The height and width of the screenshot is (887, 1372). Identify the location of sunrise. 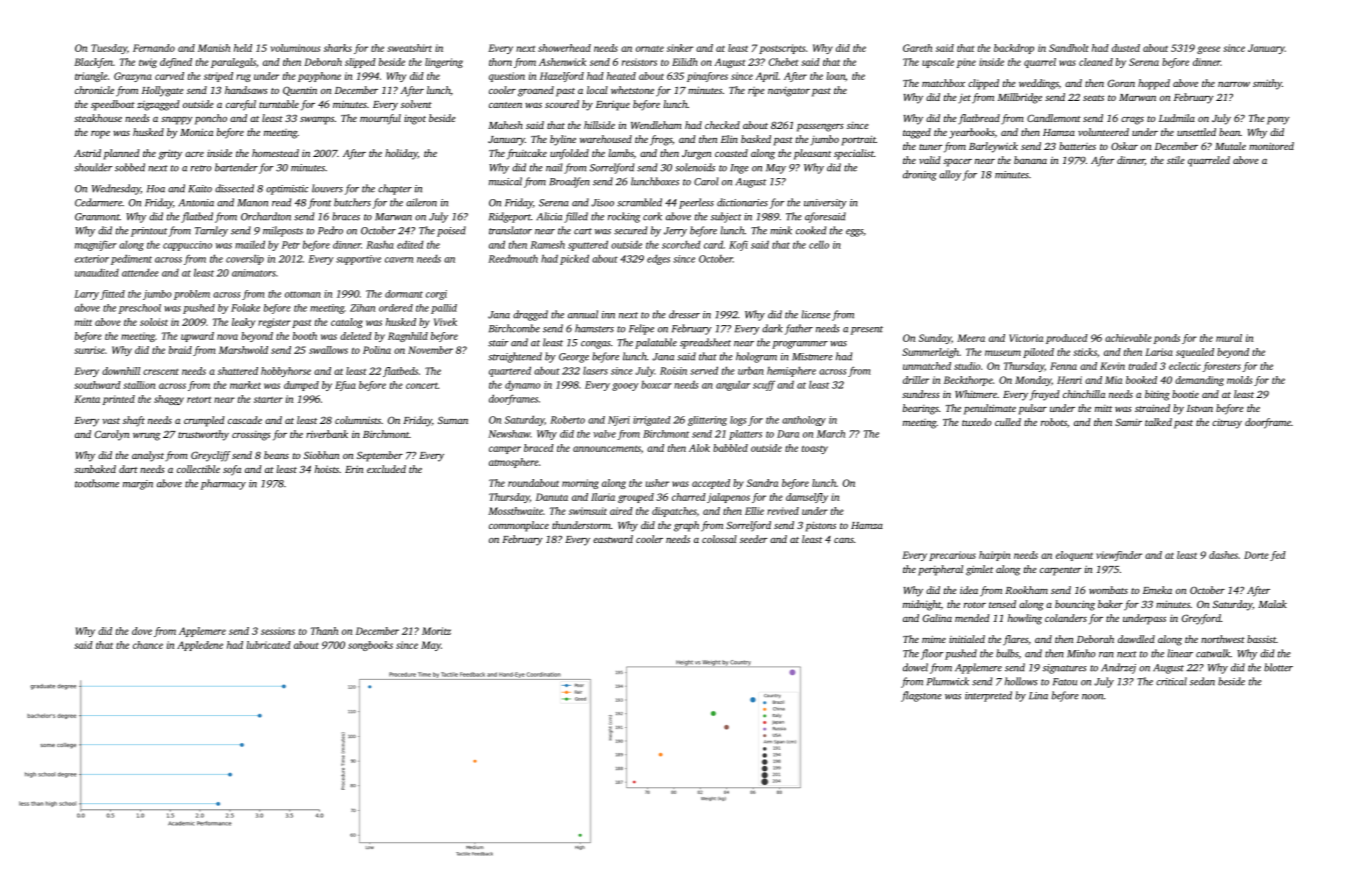
(89, 350).
